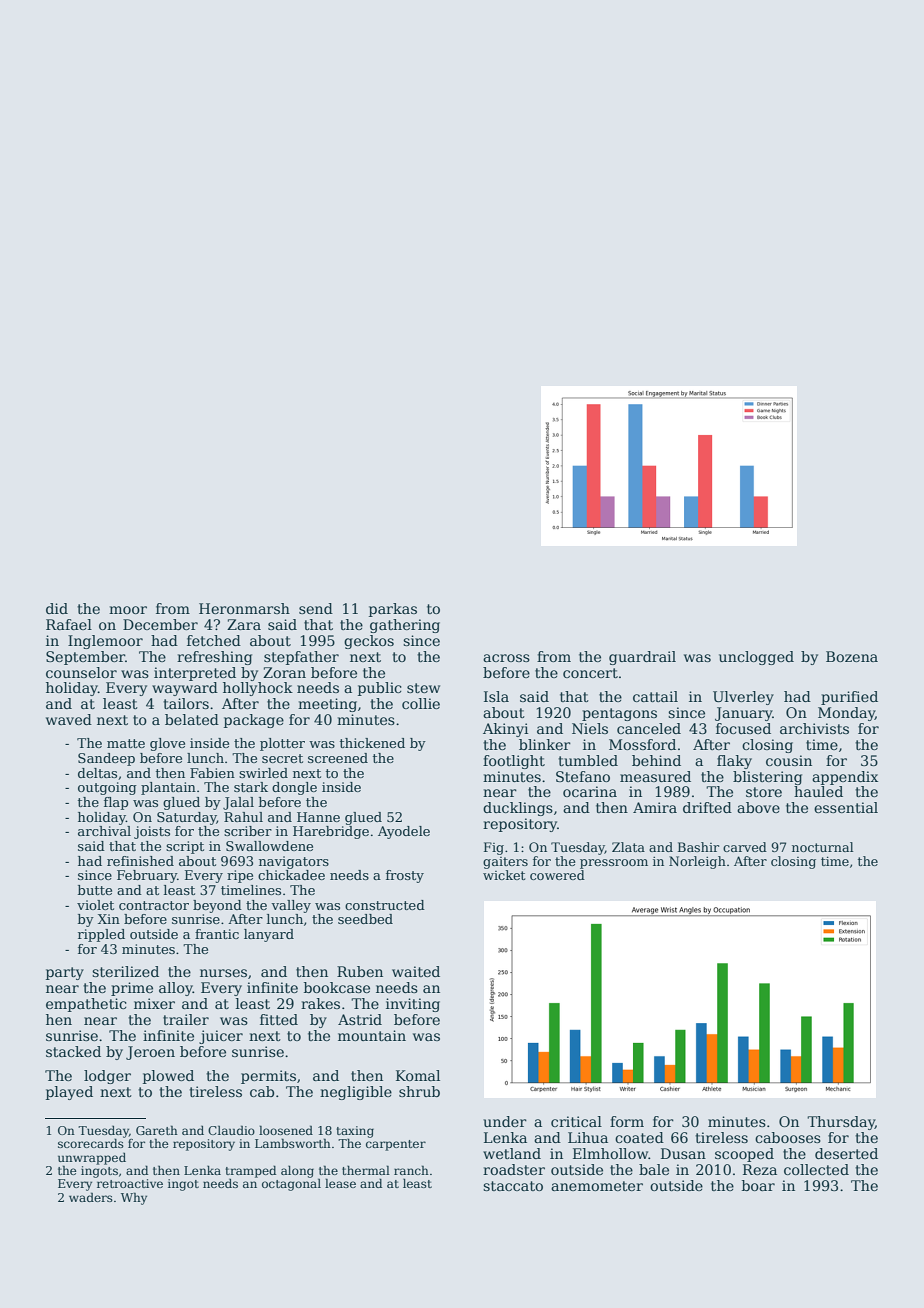 The height and width of the document is (1308, 924). I want to click on did, so click(57, 608).
